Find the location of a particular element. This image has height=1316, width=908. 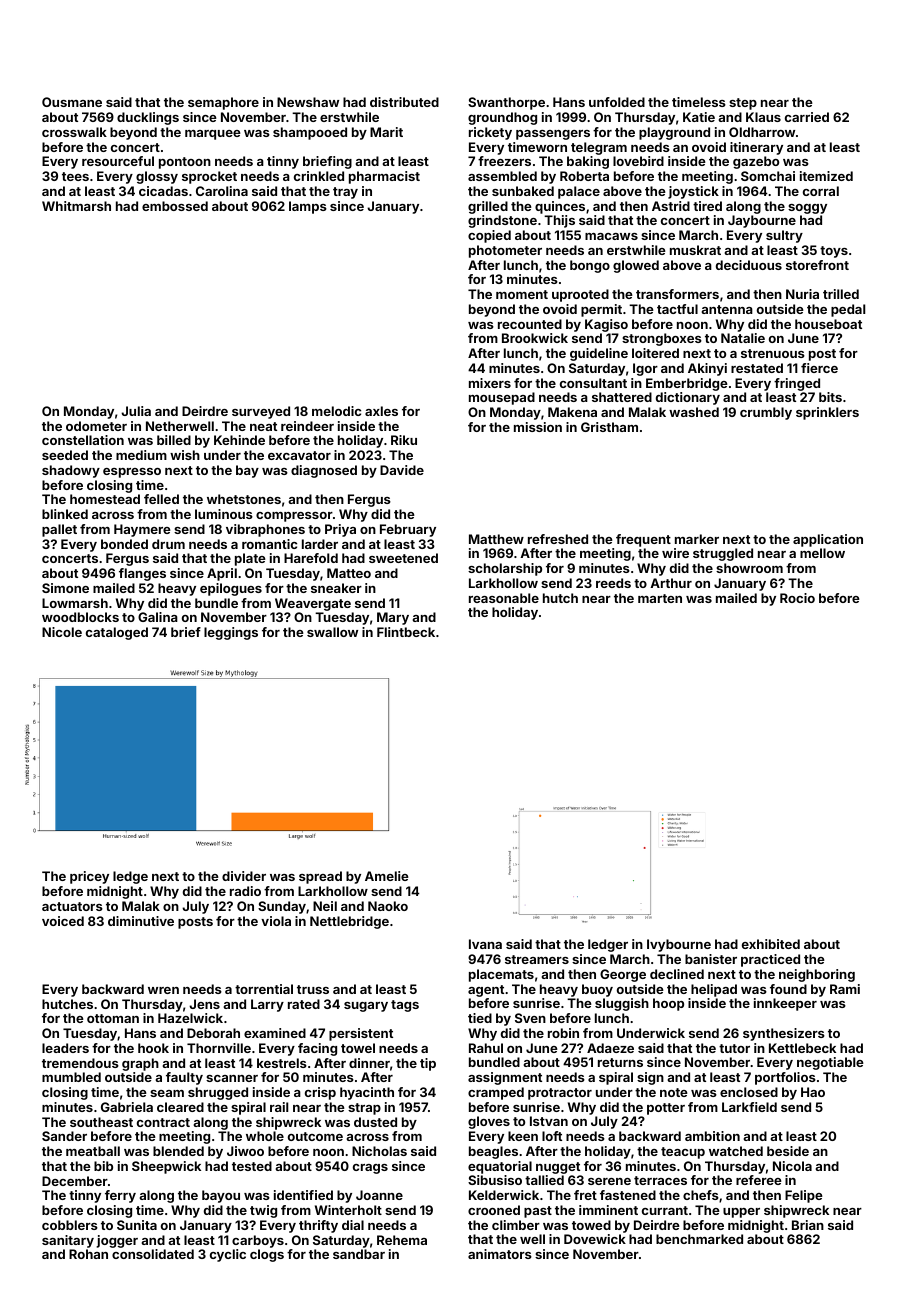

pharmacist is located at coordinates (384, 177).
